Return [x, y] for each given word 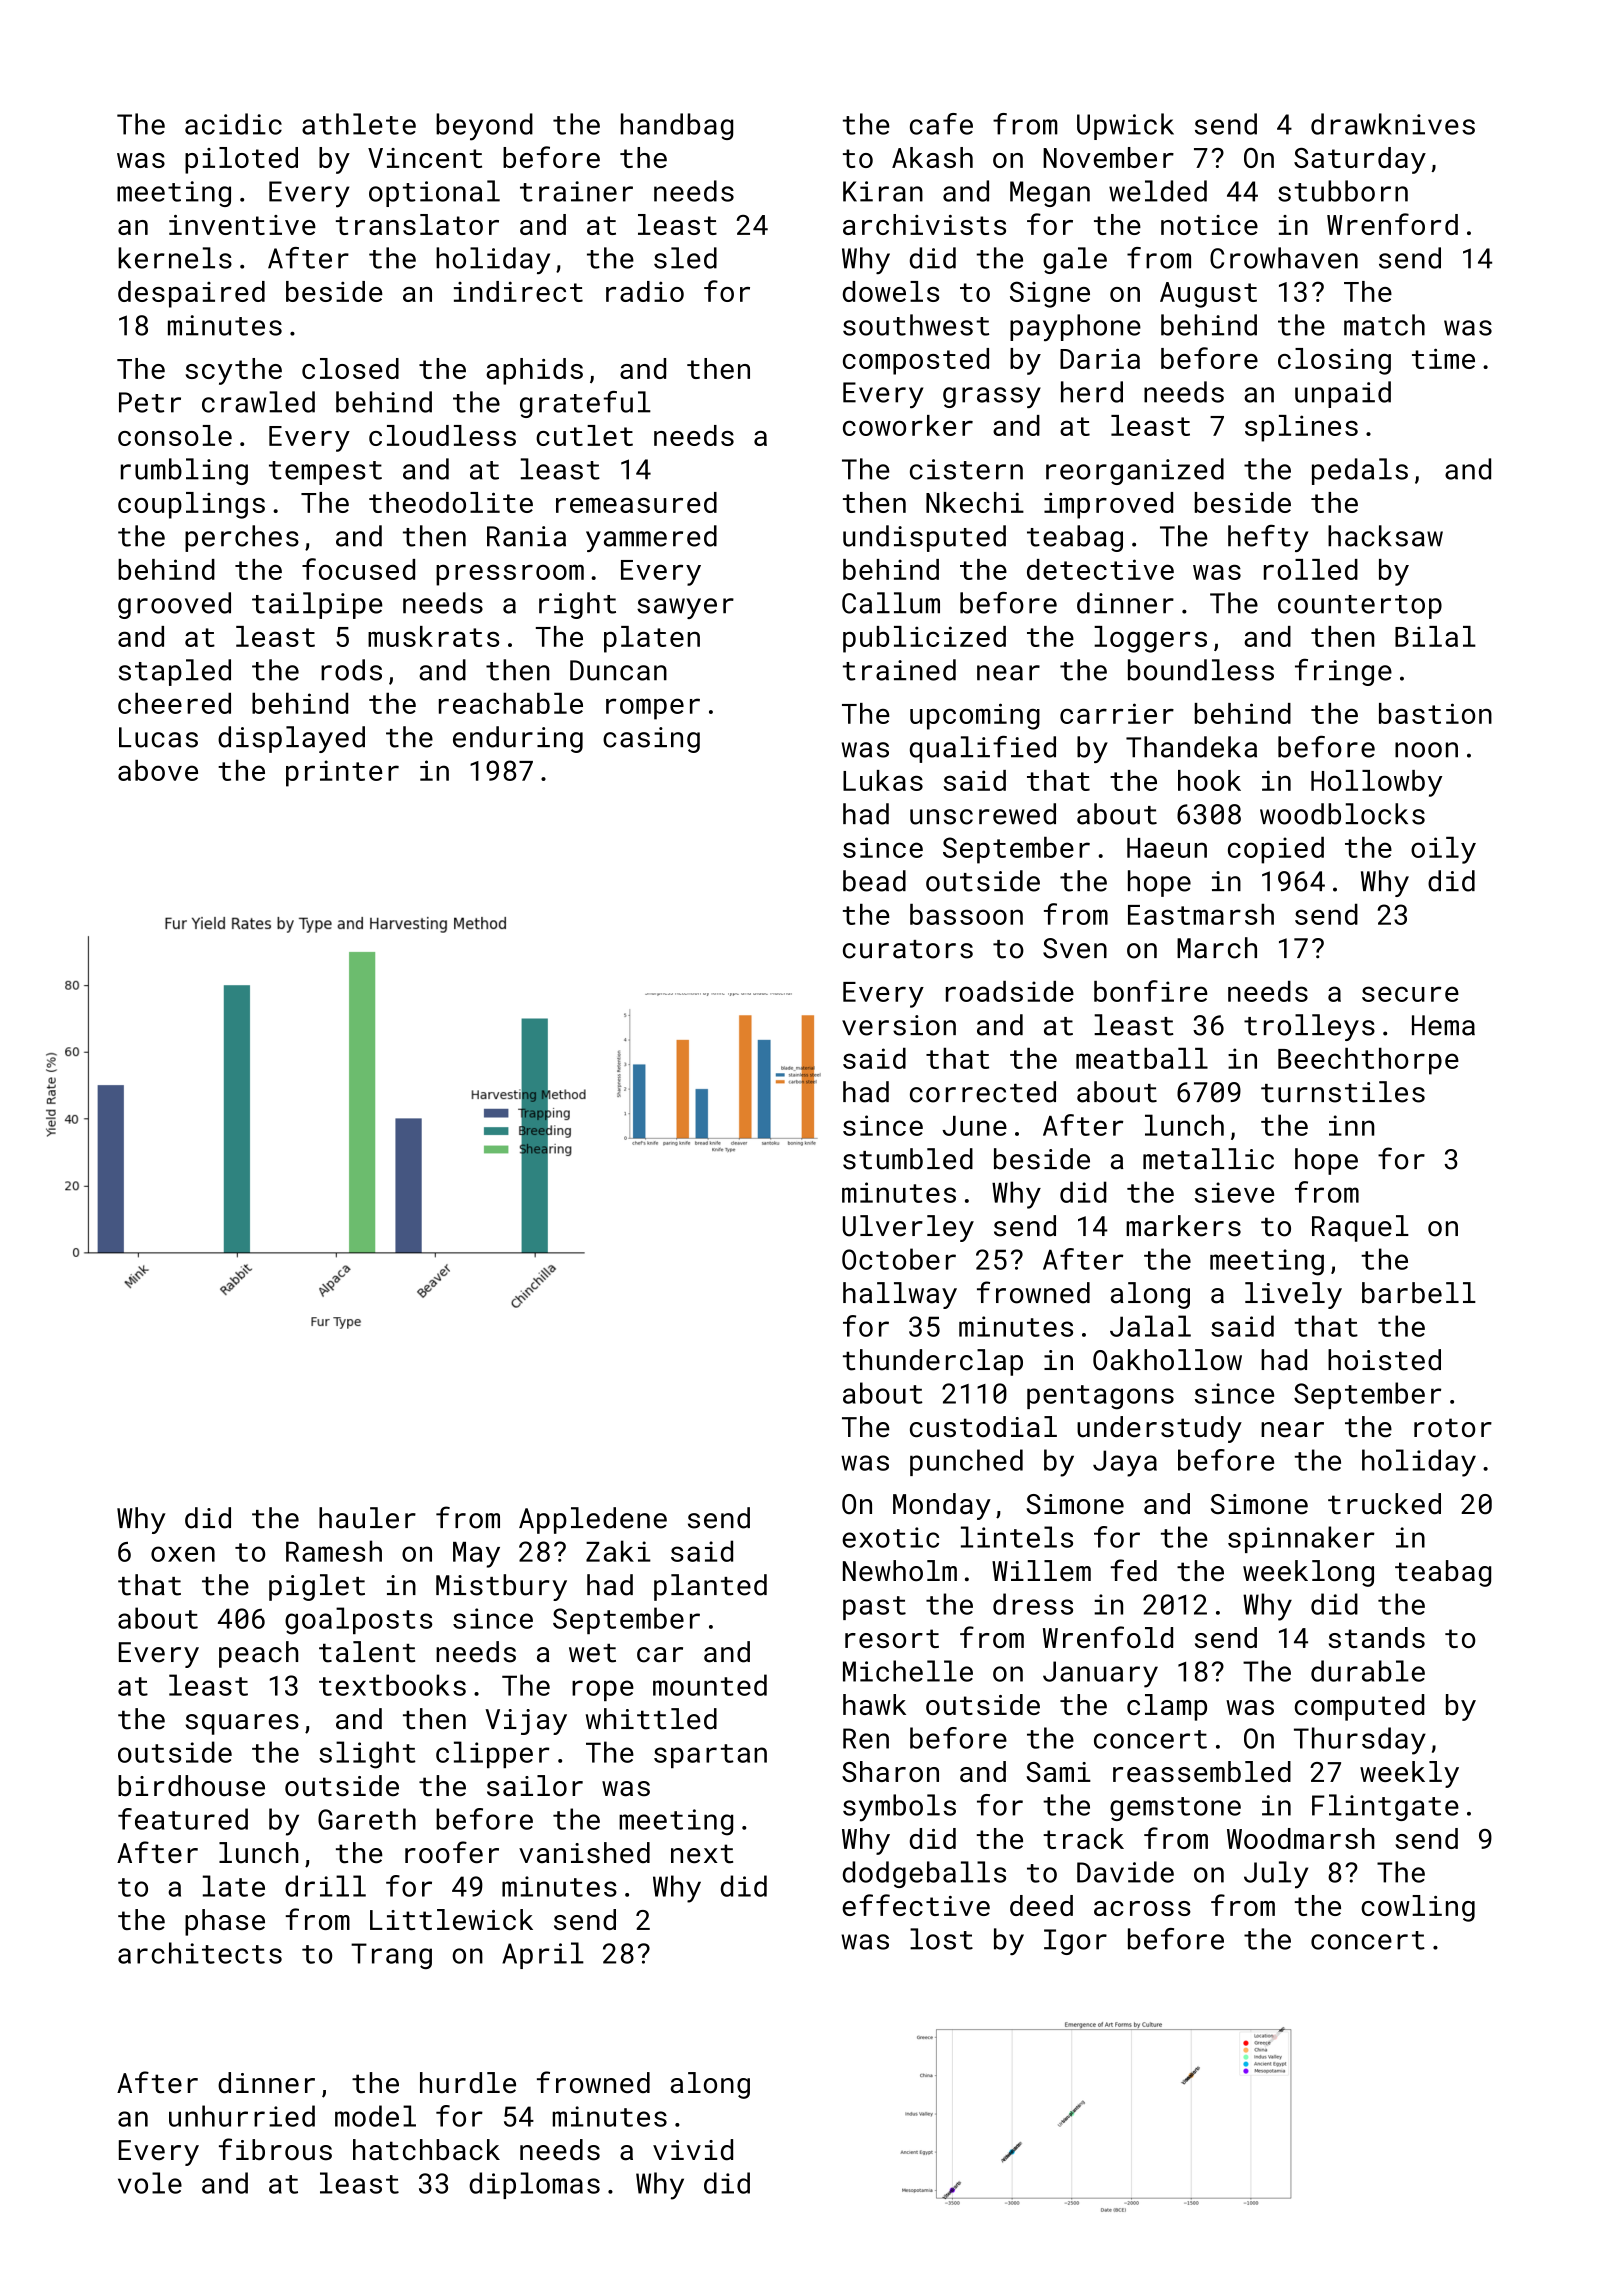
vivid [693, 2150]
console [175, 435]
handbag [677, 126]
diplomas [534, 2185]
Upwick [1125, 126]
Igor [1075, 1942]
